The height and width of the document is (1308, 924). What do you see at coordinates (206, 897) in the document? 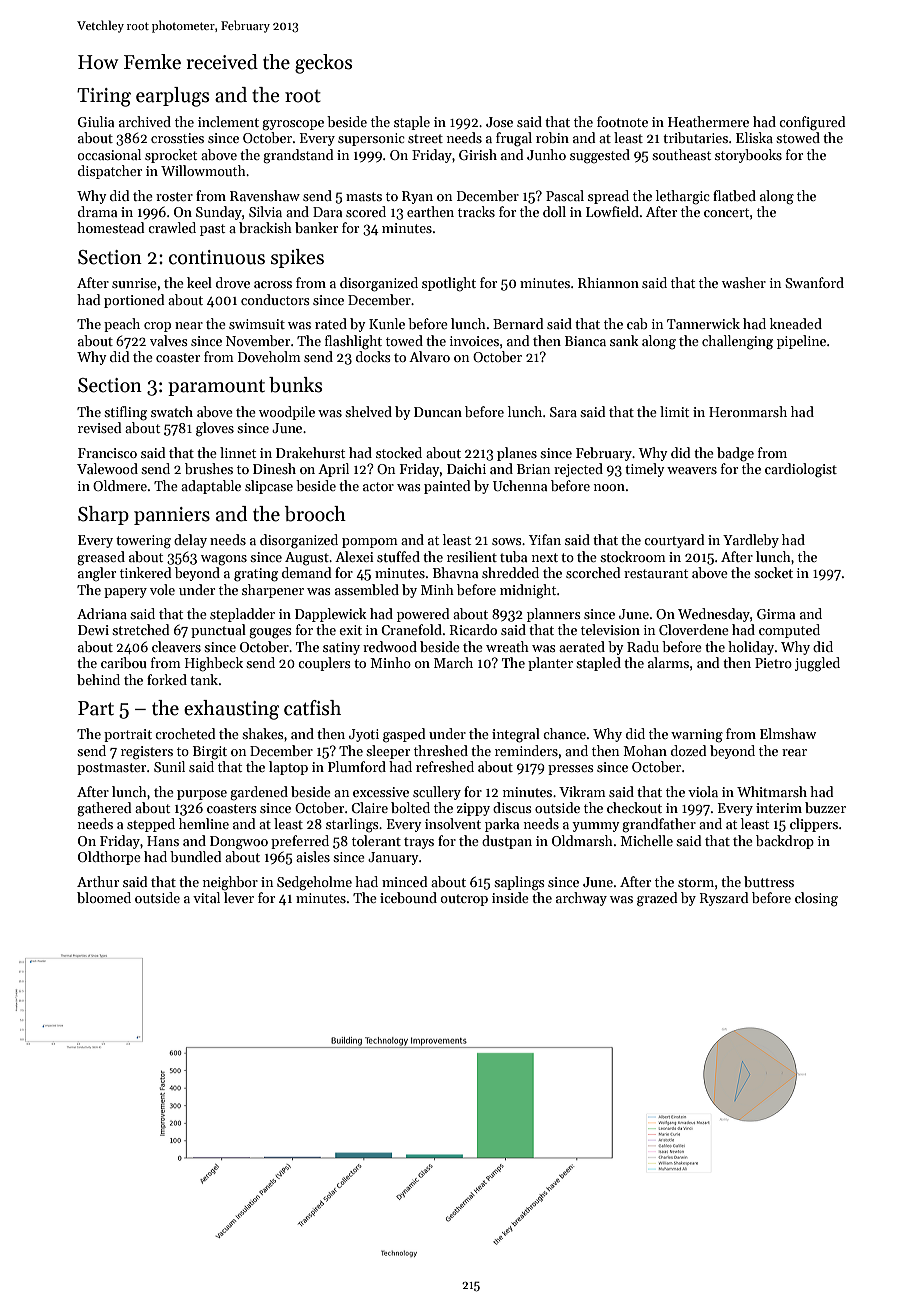
I see `vital` at bounding box center [206, 897].
